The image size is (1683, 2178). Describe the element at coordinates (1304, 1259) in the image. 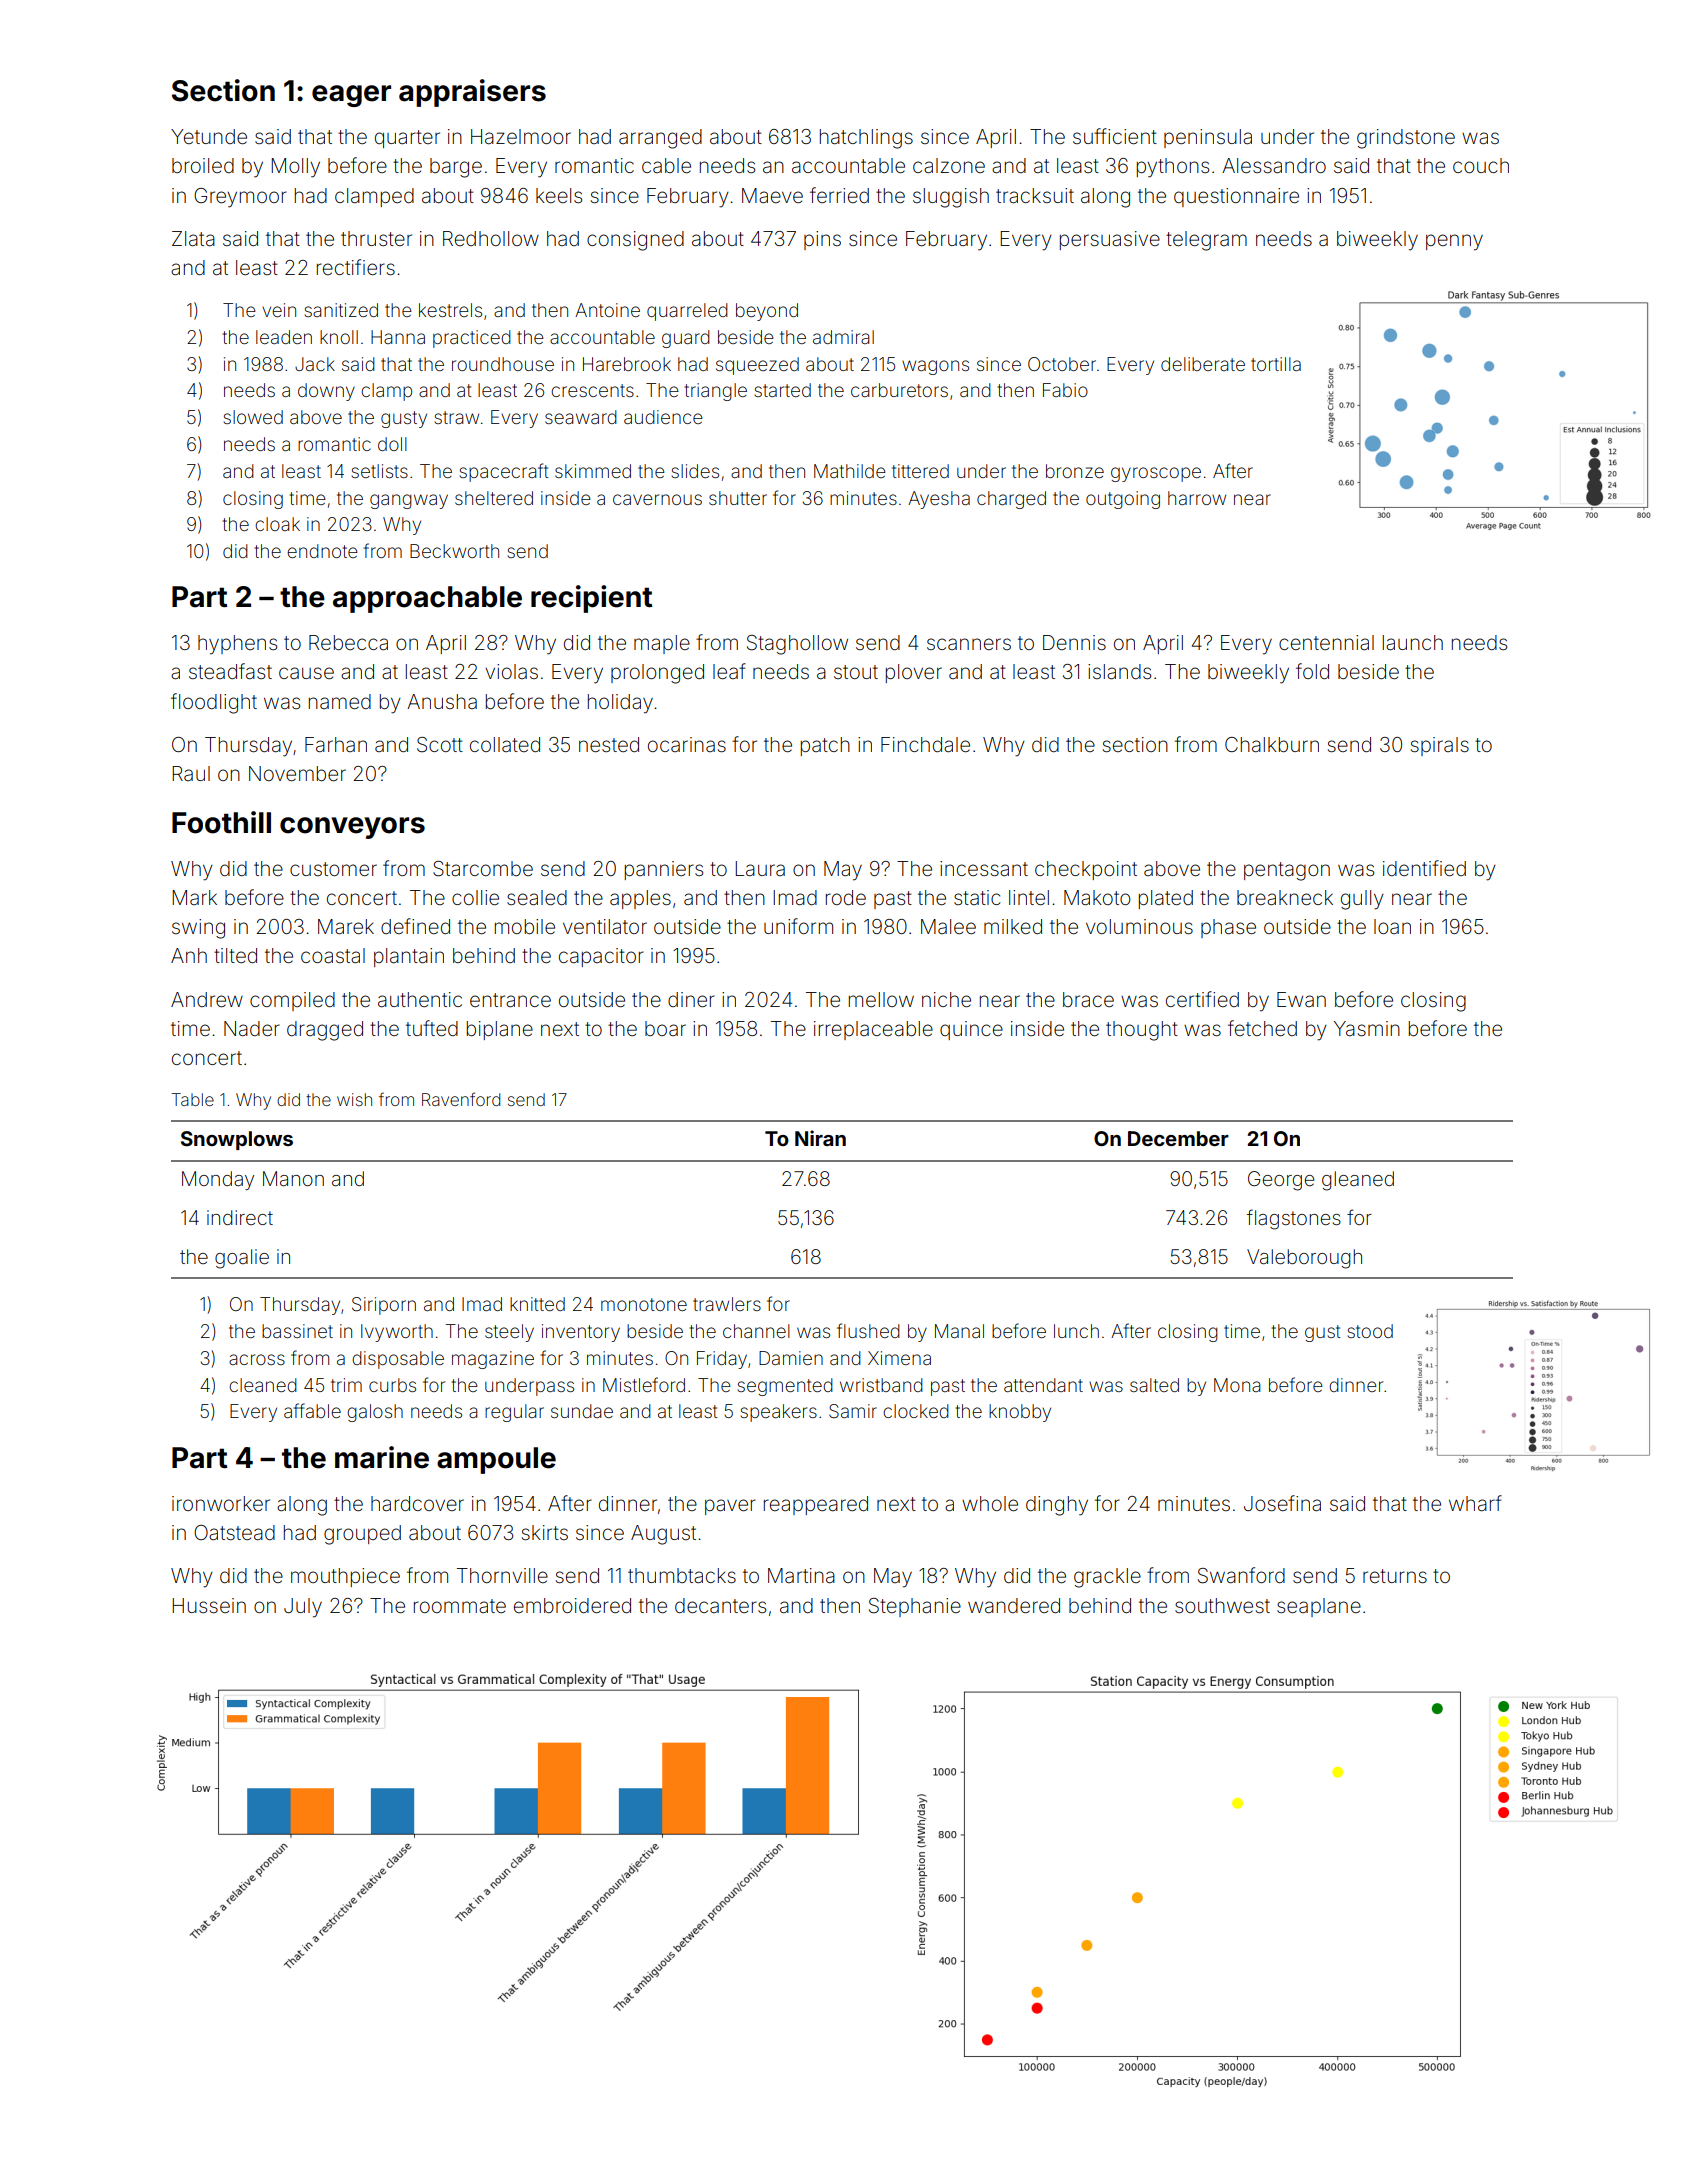

I see `Valeborough` at that location.
